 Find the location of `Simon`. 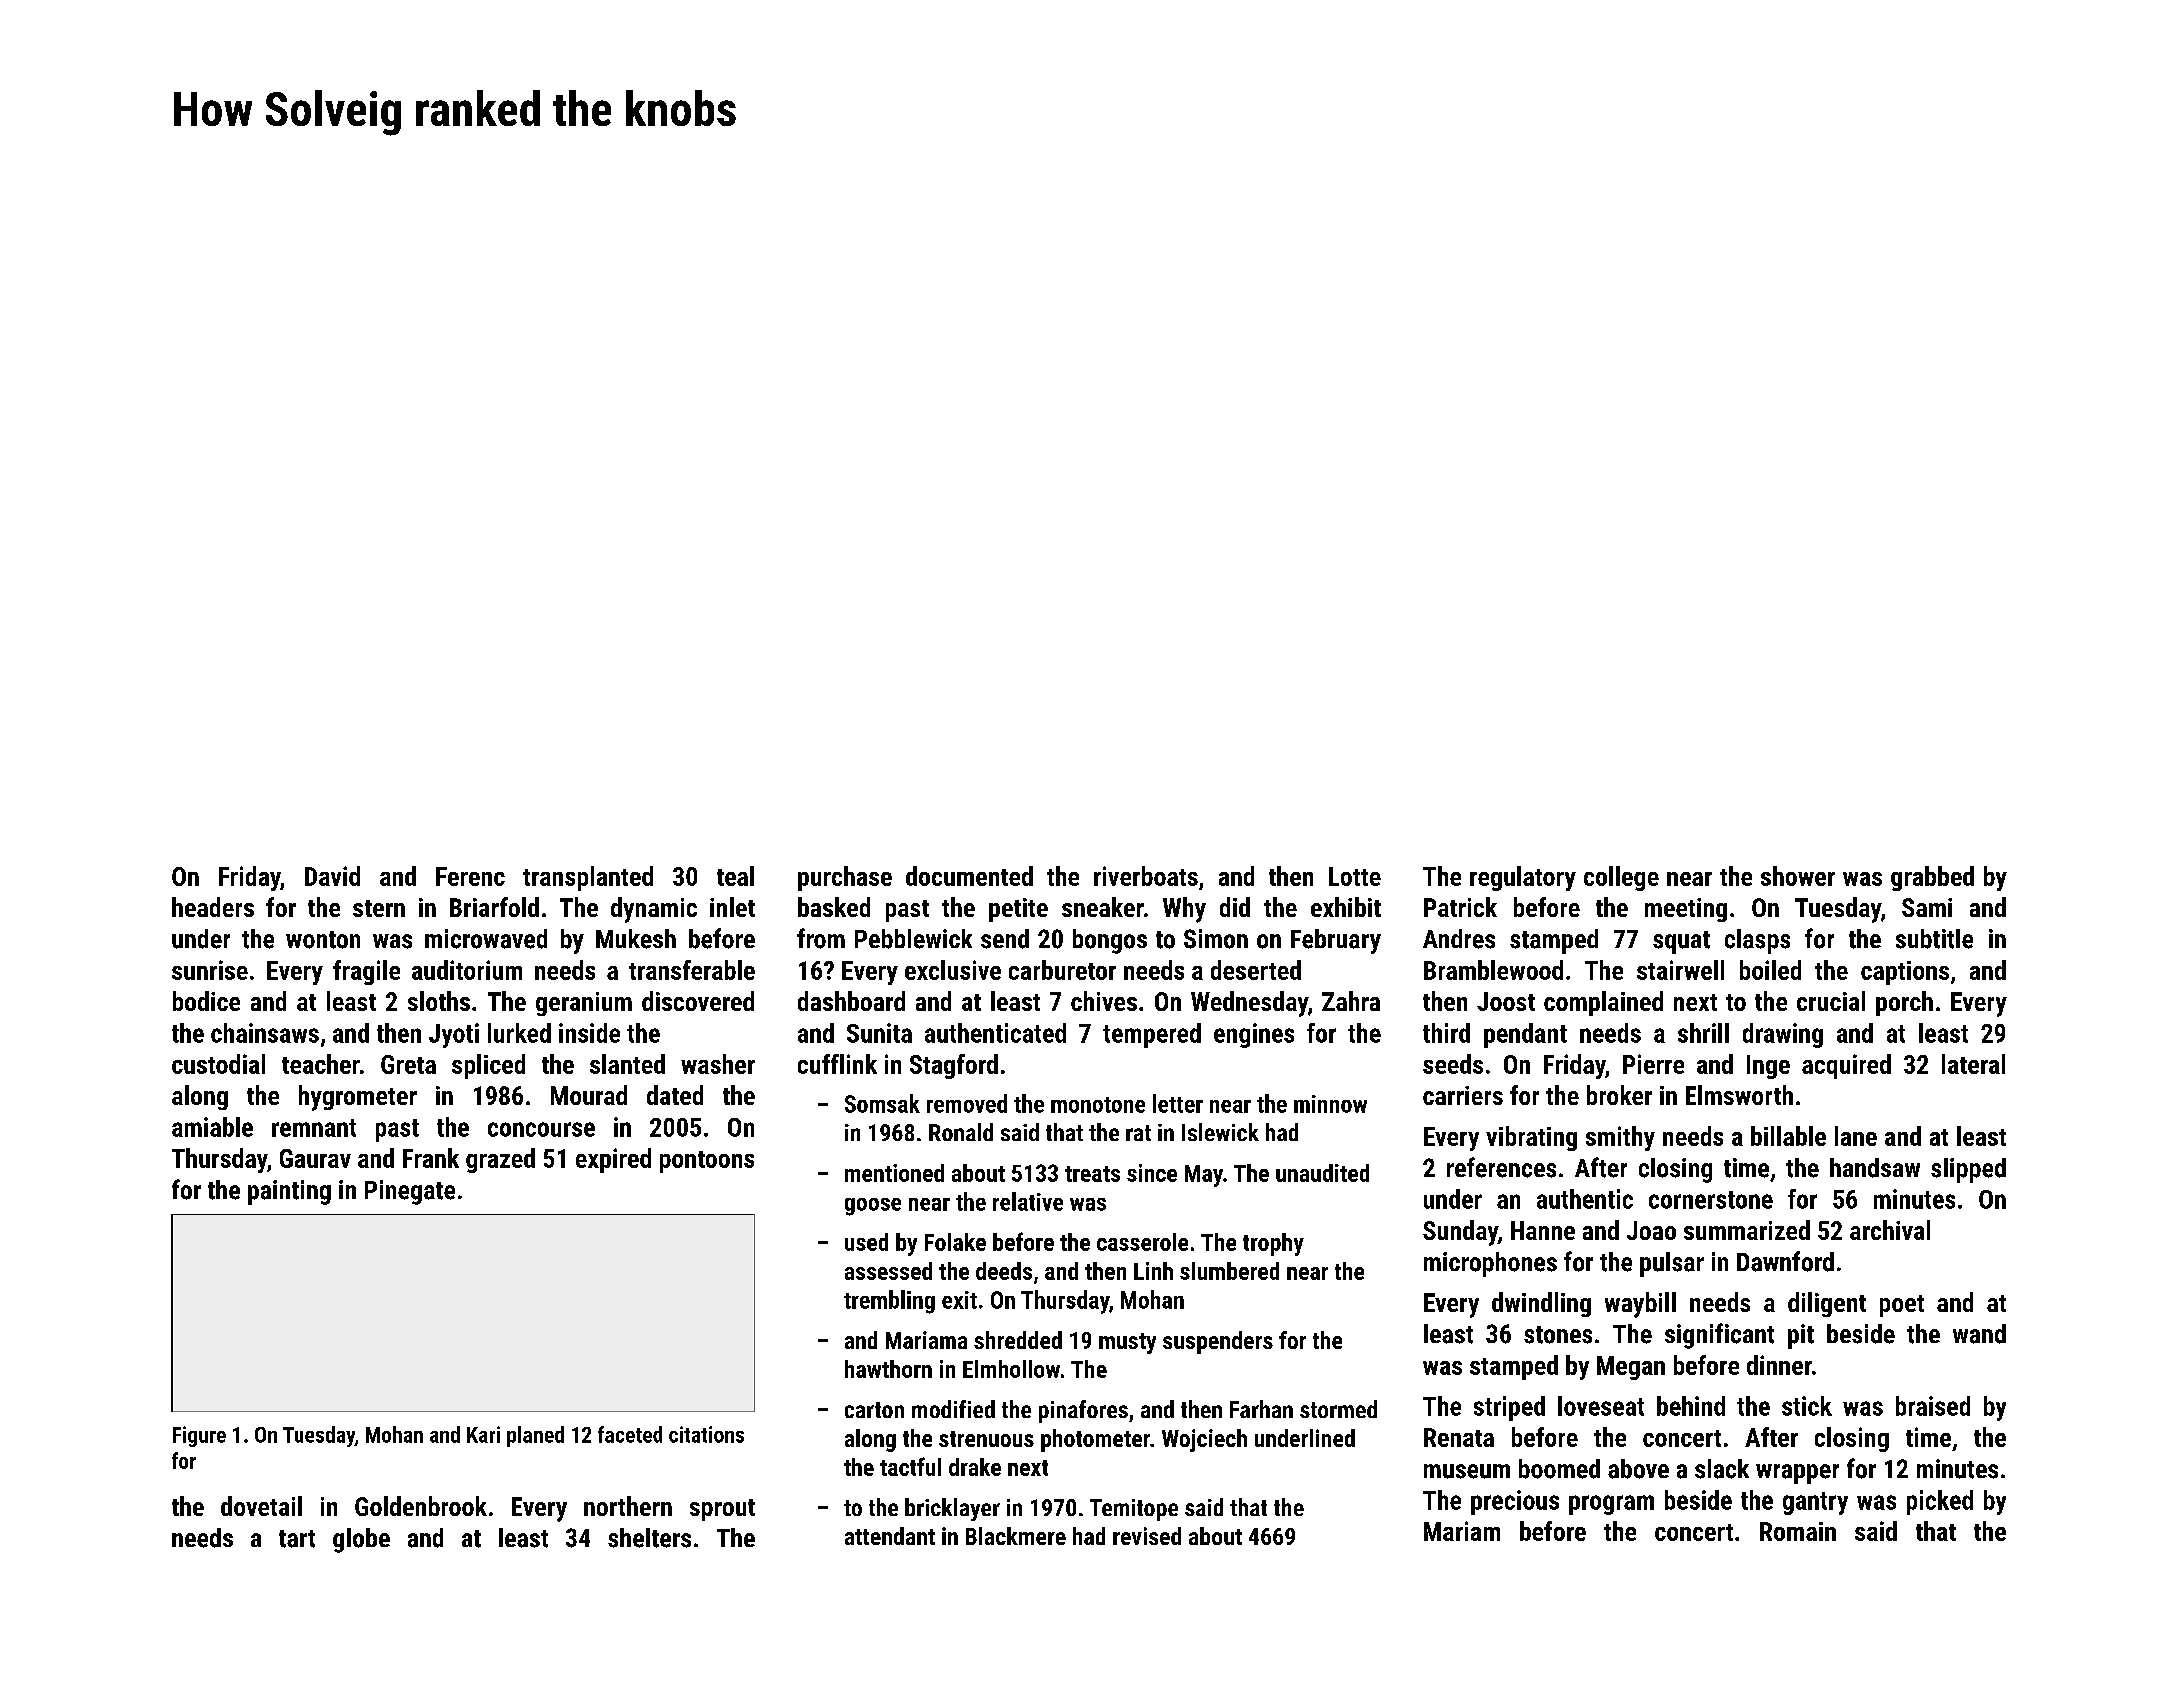

Simon is located at coordinates (1216, 939).
